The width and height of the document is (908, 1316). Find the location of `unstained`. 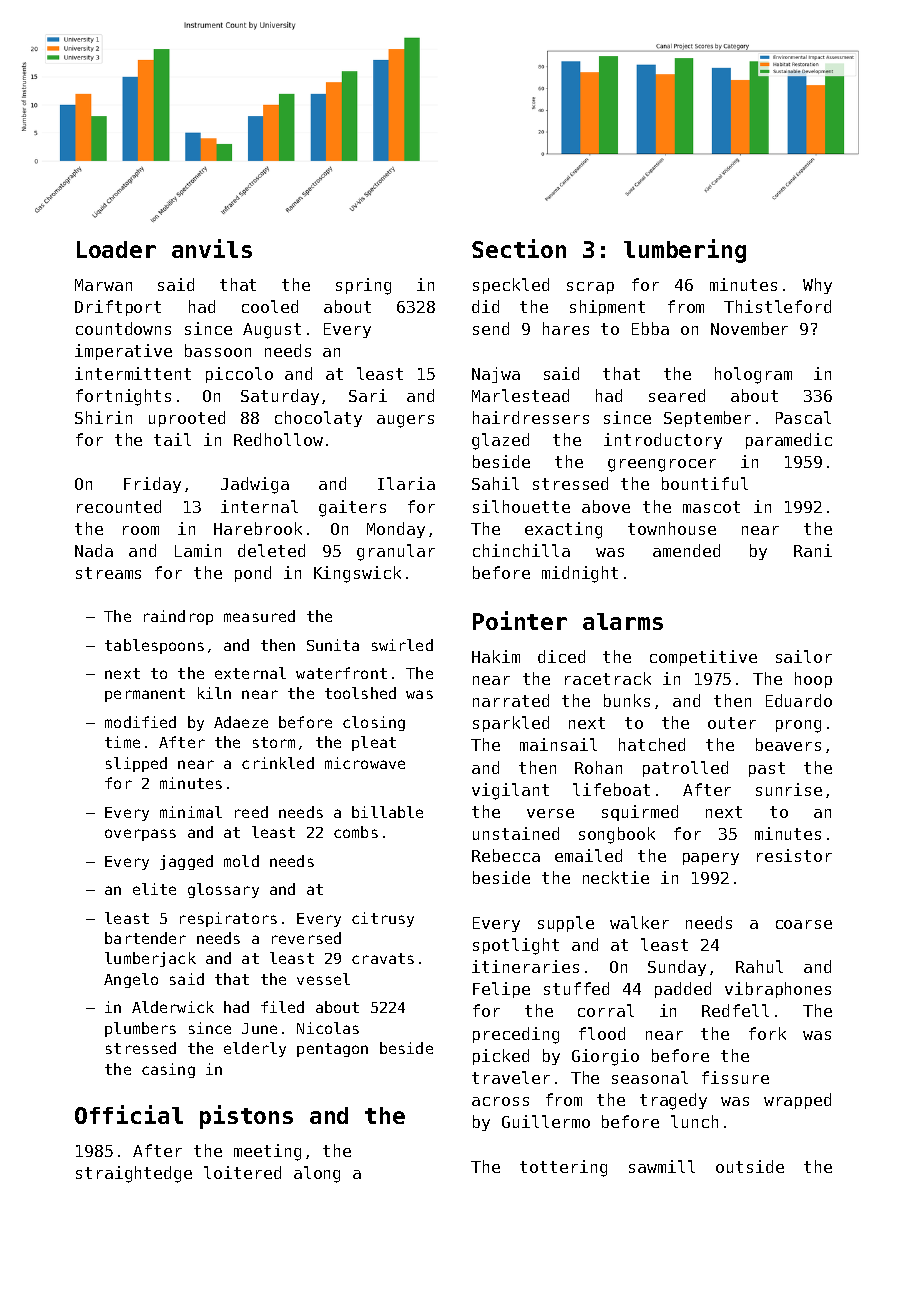

unstained is located at coordinates (516, 833).
